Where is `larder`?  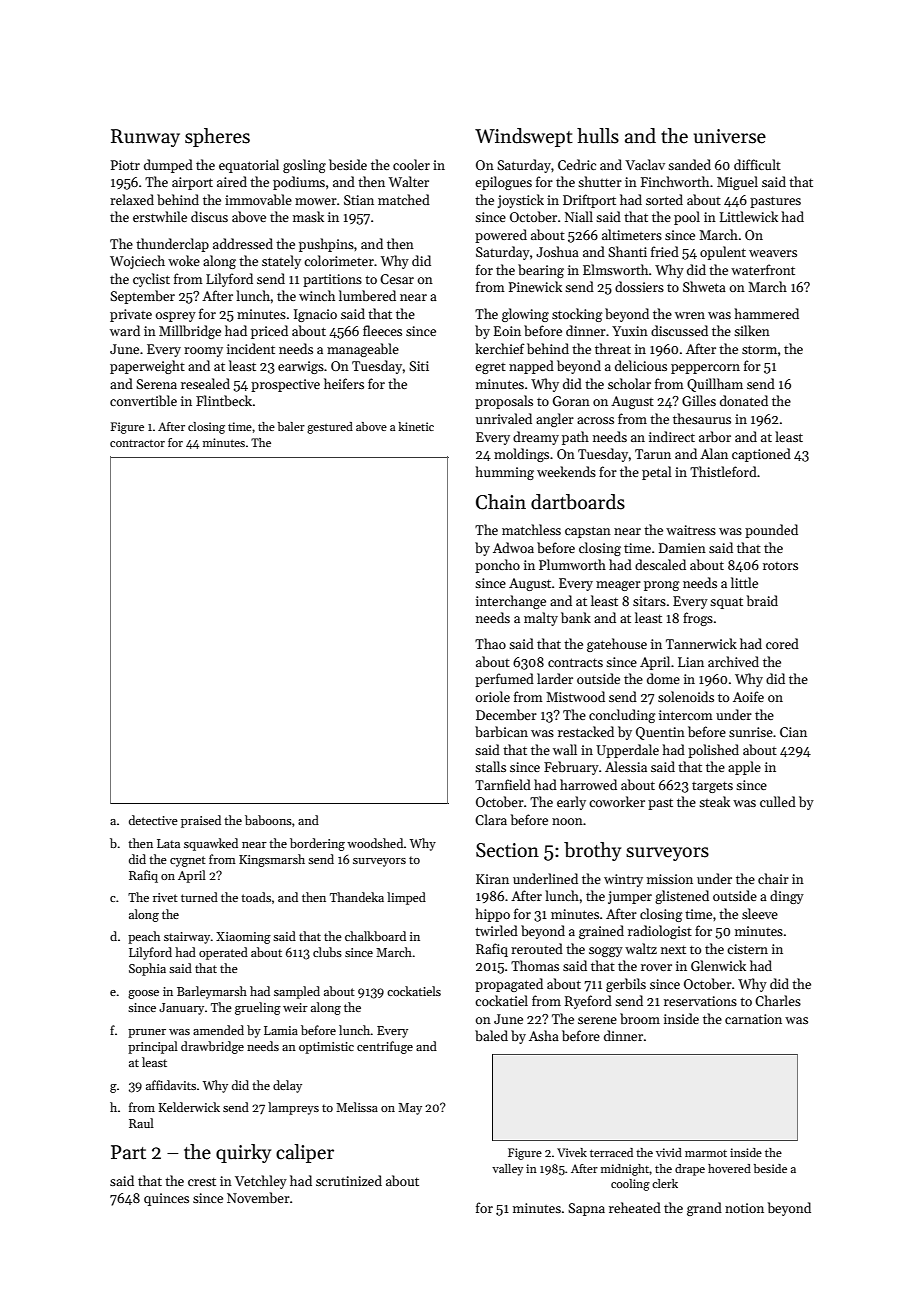
larder is located at coordinates (555, 678).
